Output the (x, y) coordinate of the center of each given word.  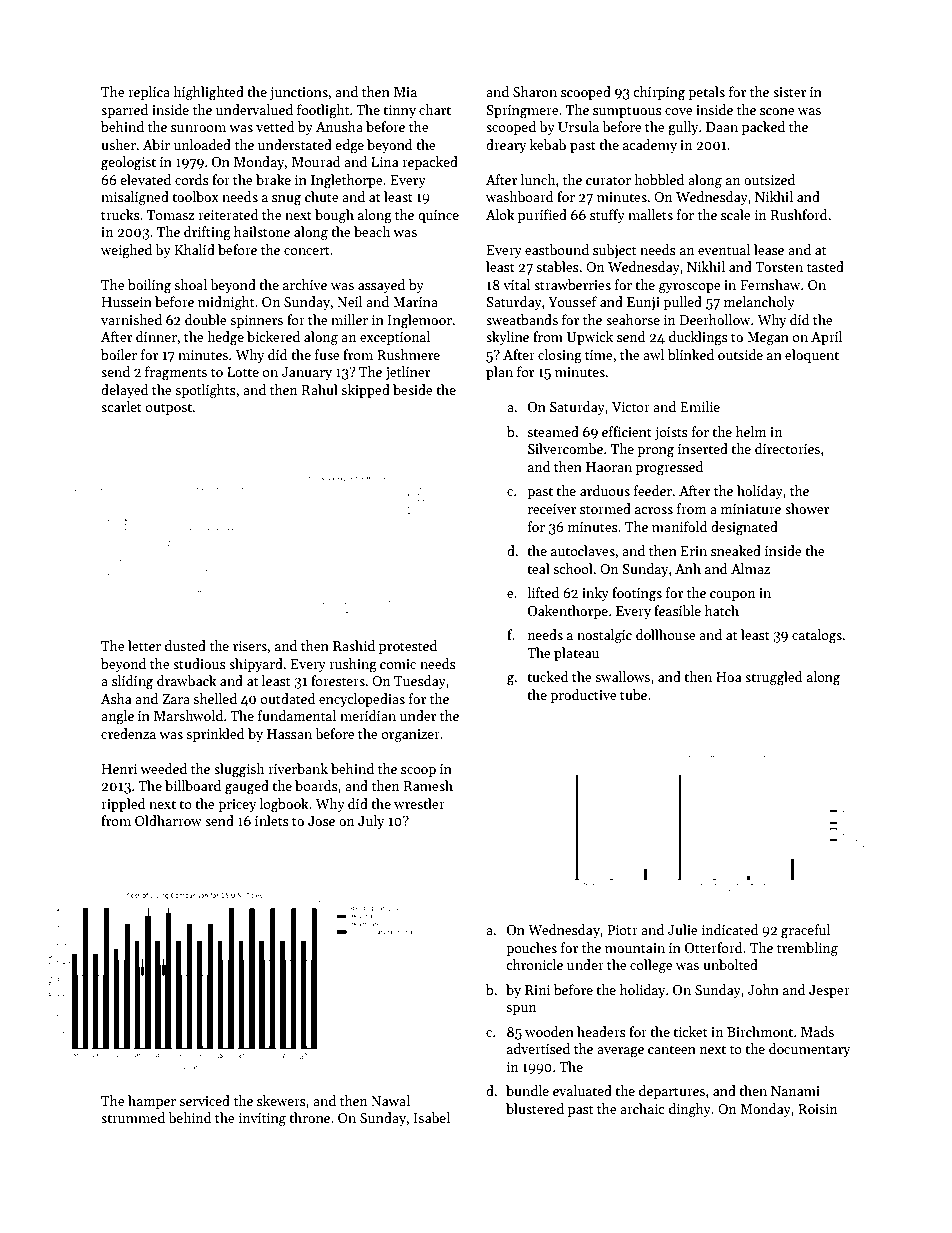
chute (322, 196)
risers (250, 646)
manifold (680, 526)
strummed (133, 1117)
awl (653, 354)
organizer (411, 736)
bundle (527, 1090)
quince (438, 216)
